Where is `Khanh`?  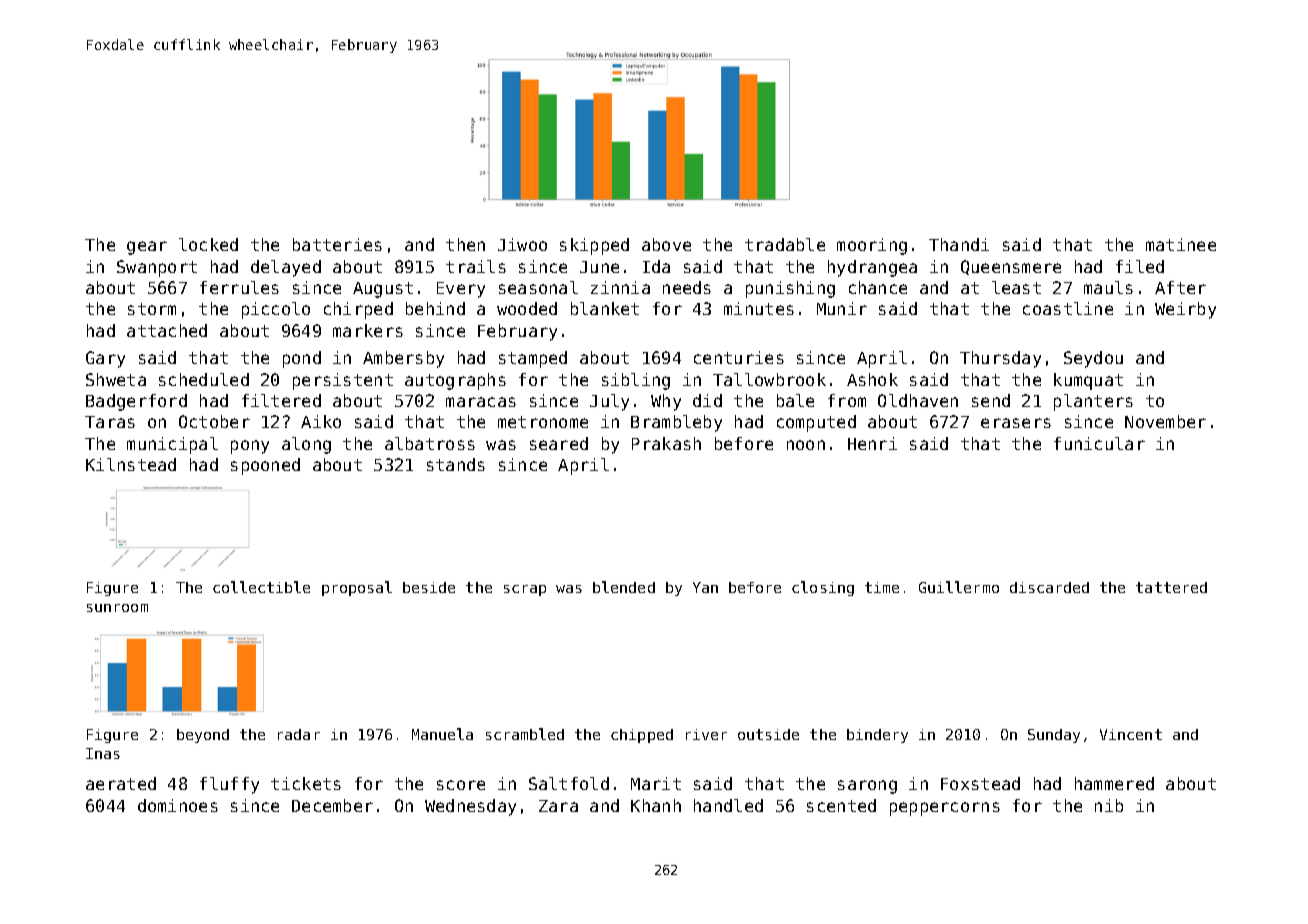
Khanh is located at coordinates (656, 805).
